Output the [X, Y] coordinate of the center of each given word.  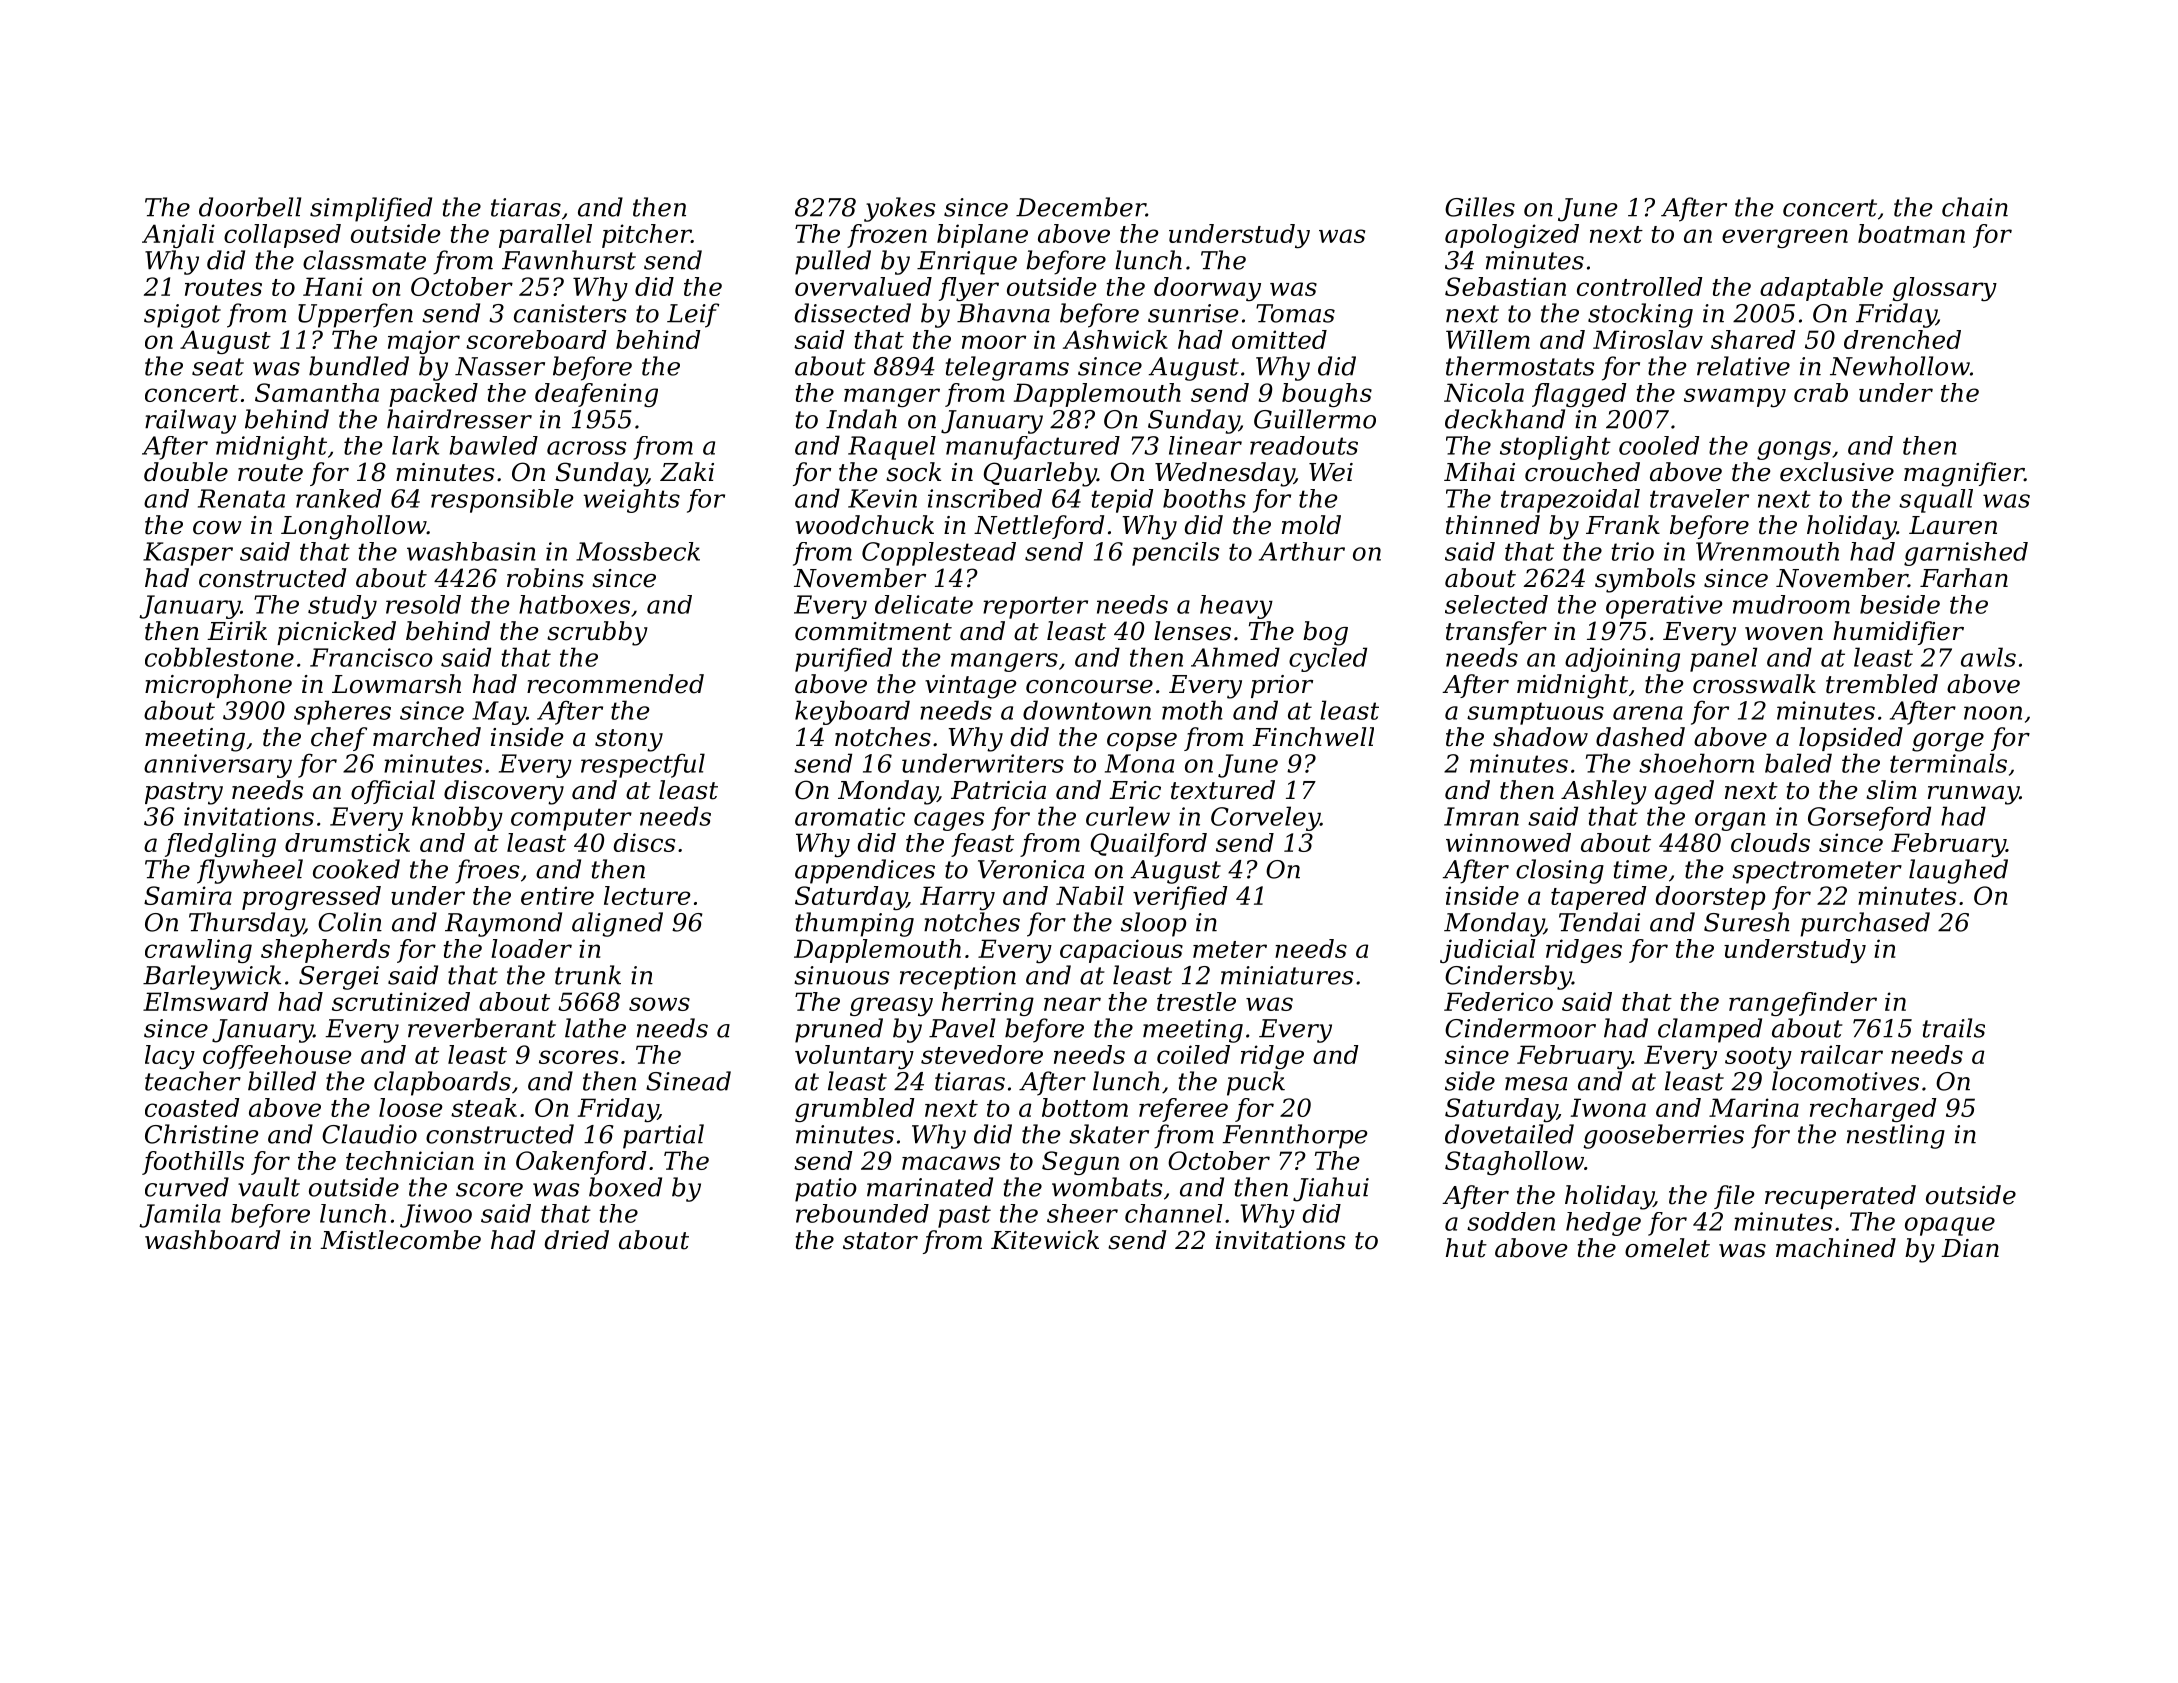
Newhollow [1900, 366]
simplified [371, 209]
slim [1891, 790]
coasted [192, 1107]
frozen [887, 236]
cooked [356, 869]
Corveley [1265, 818]
